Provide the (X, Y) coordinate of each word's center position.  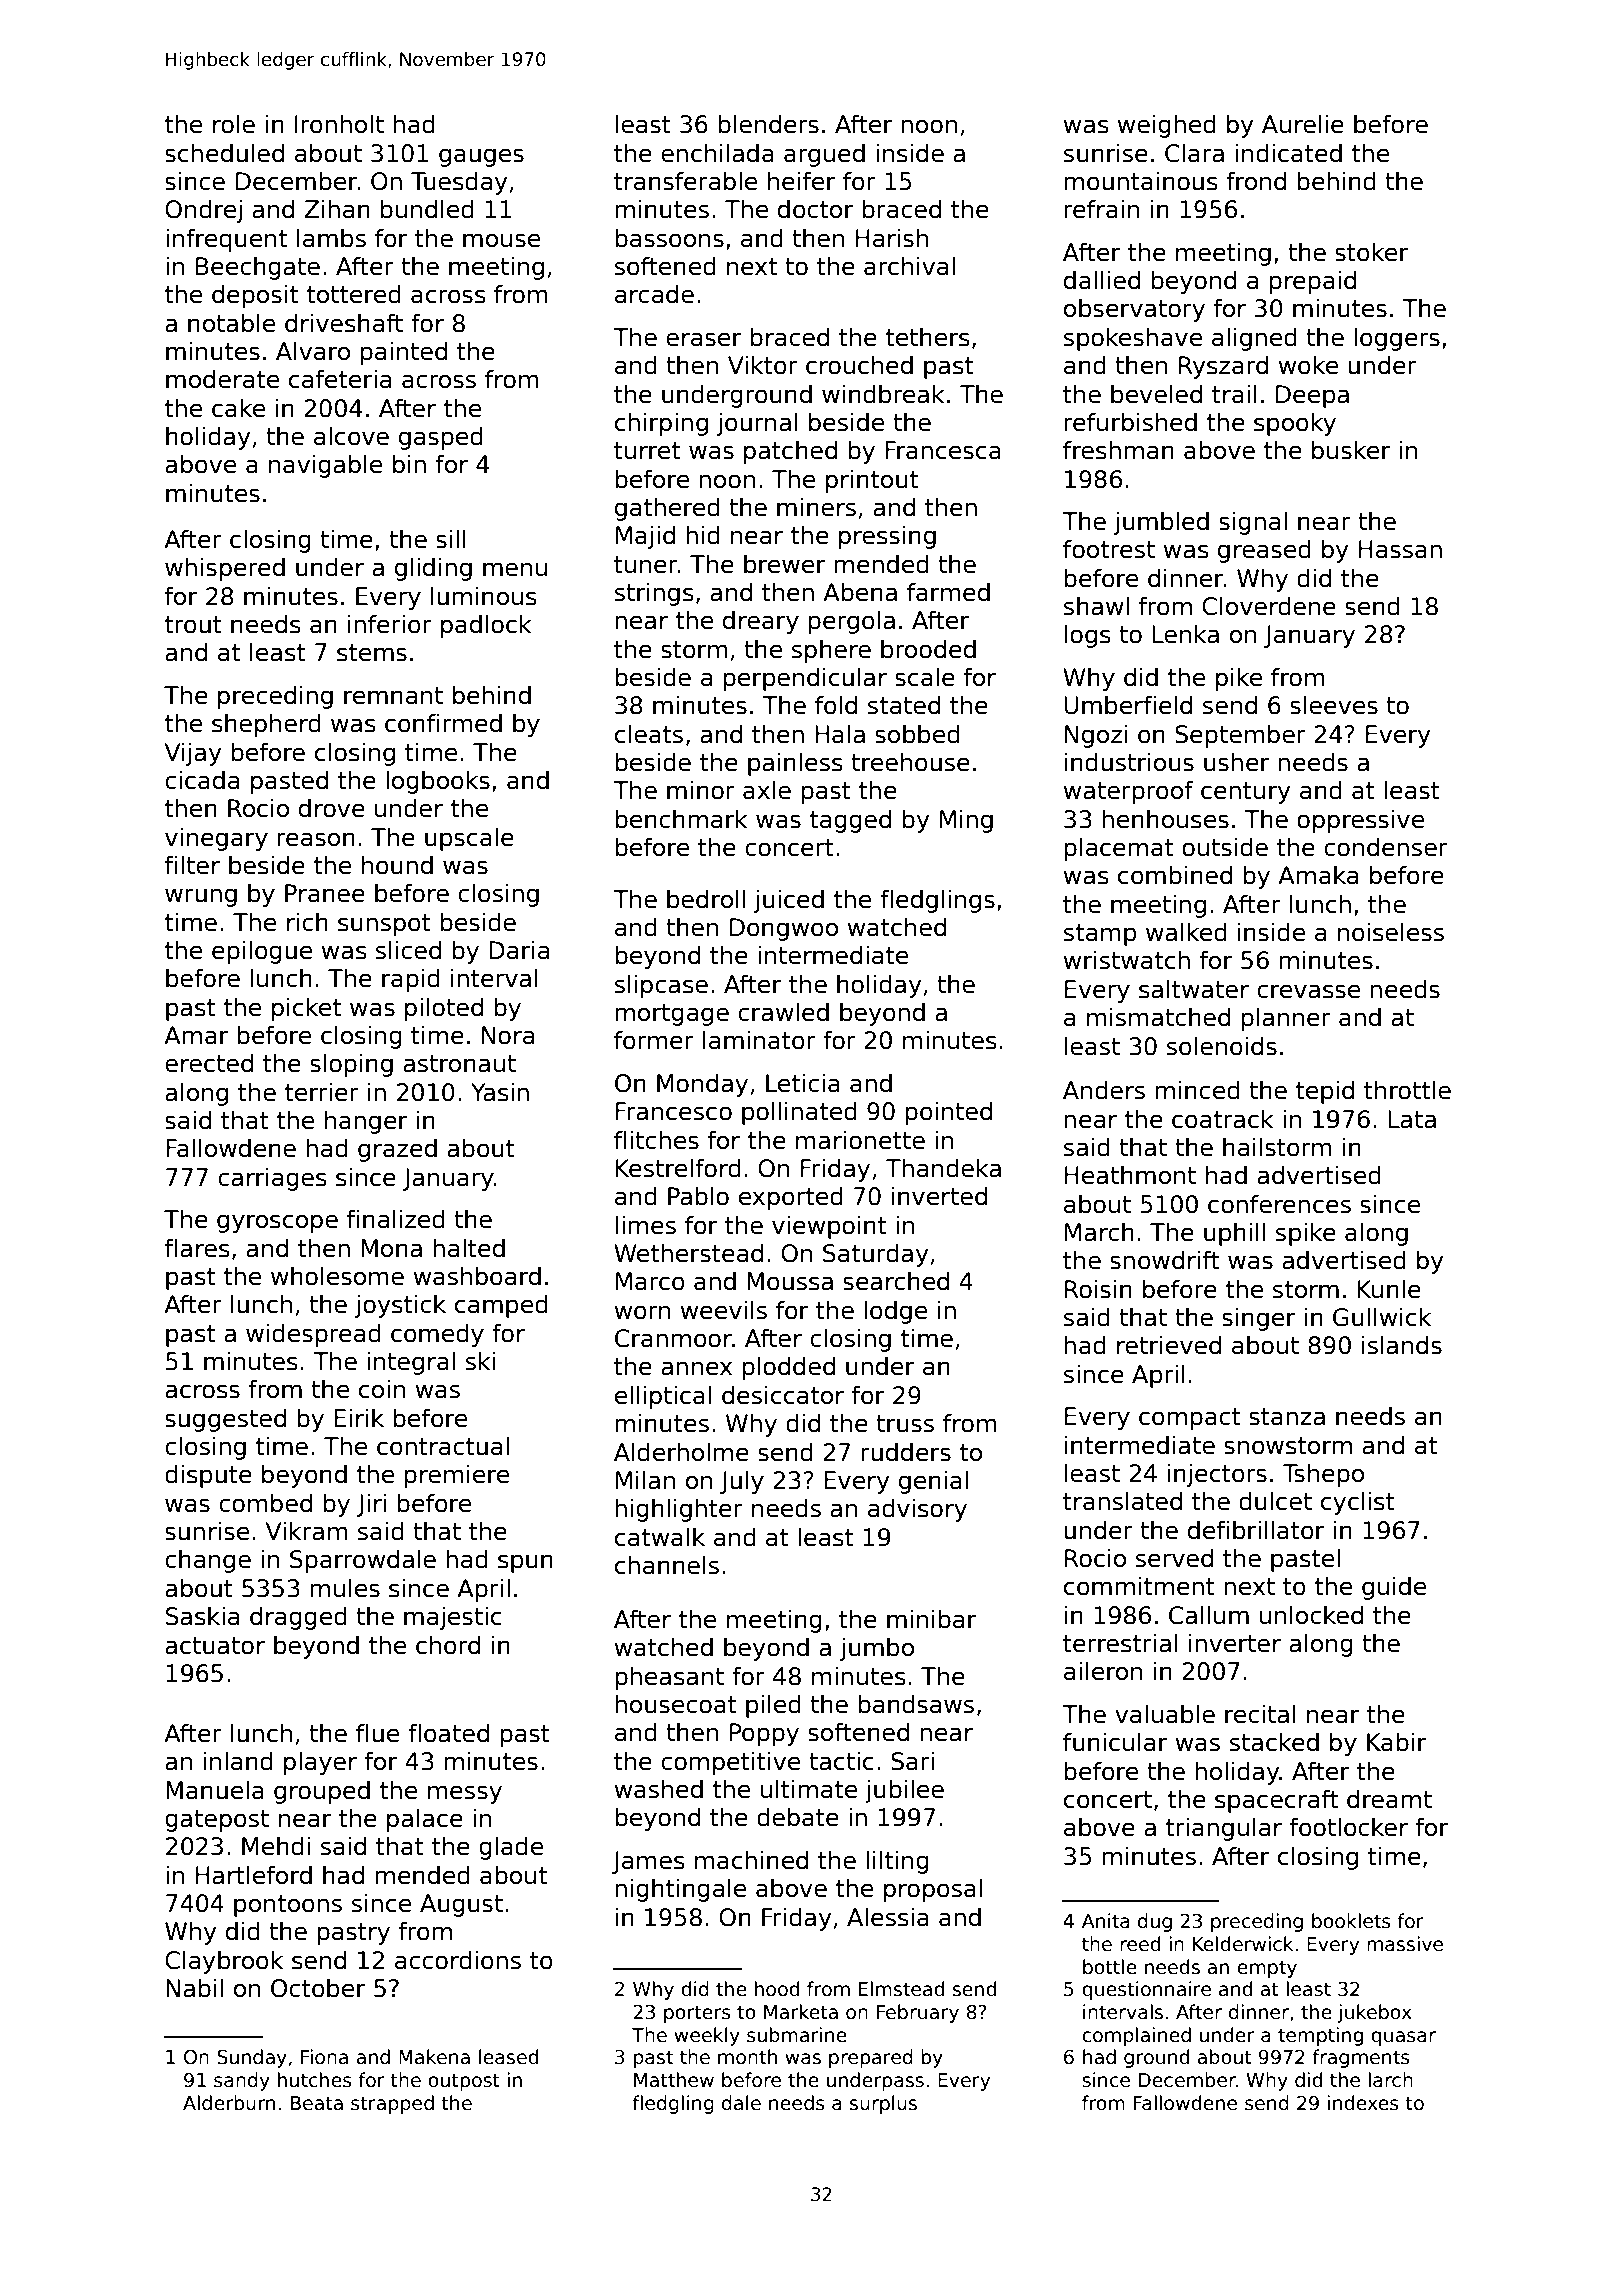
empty (1267, 1969)
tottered (354, 294)
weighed (1166, 126)
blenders (768, 124)
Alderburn (229, 2103)
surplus (883, 2104)
